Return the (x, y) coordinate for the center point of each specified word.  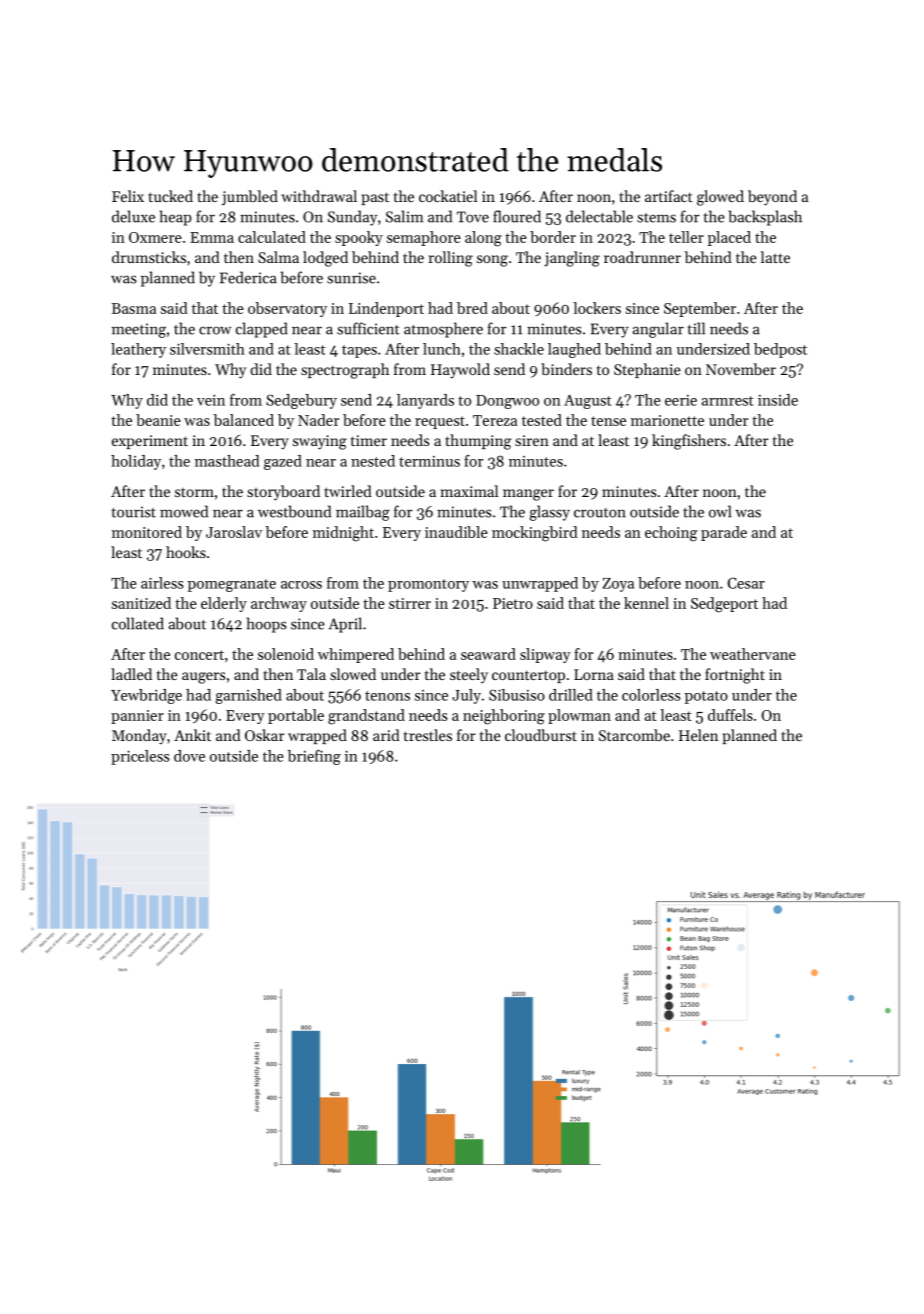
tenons (387, 696)
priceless (140, 757)
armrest (728, 401)
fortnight (735, 676)
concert (199, 655)
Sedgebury (301, 401)
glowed (720, 198)
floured (517, 216)
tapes (359, 351)
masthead (227, 461)
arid (386, 735)
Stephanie (647, 370)
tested (542, 420)
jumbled (250, 198)
